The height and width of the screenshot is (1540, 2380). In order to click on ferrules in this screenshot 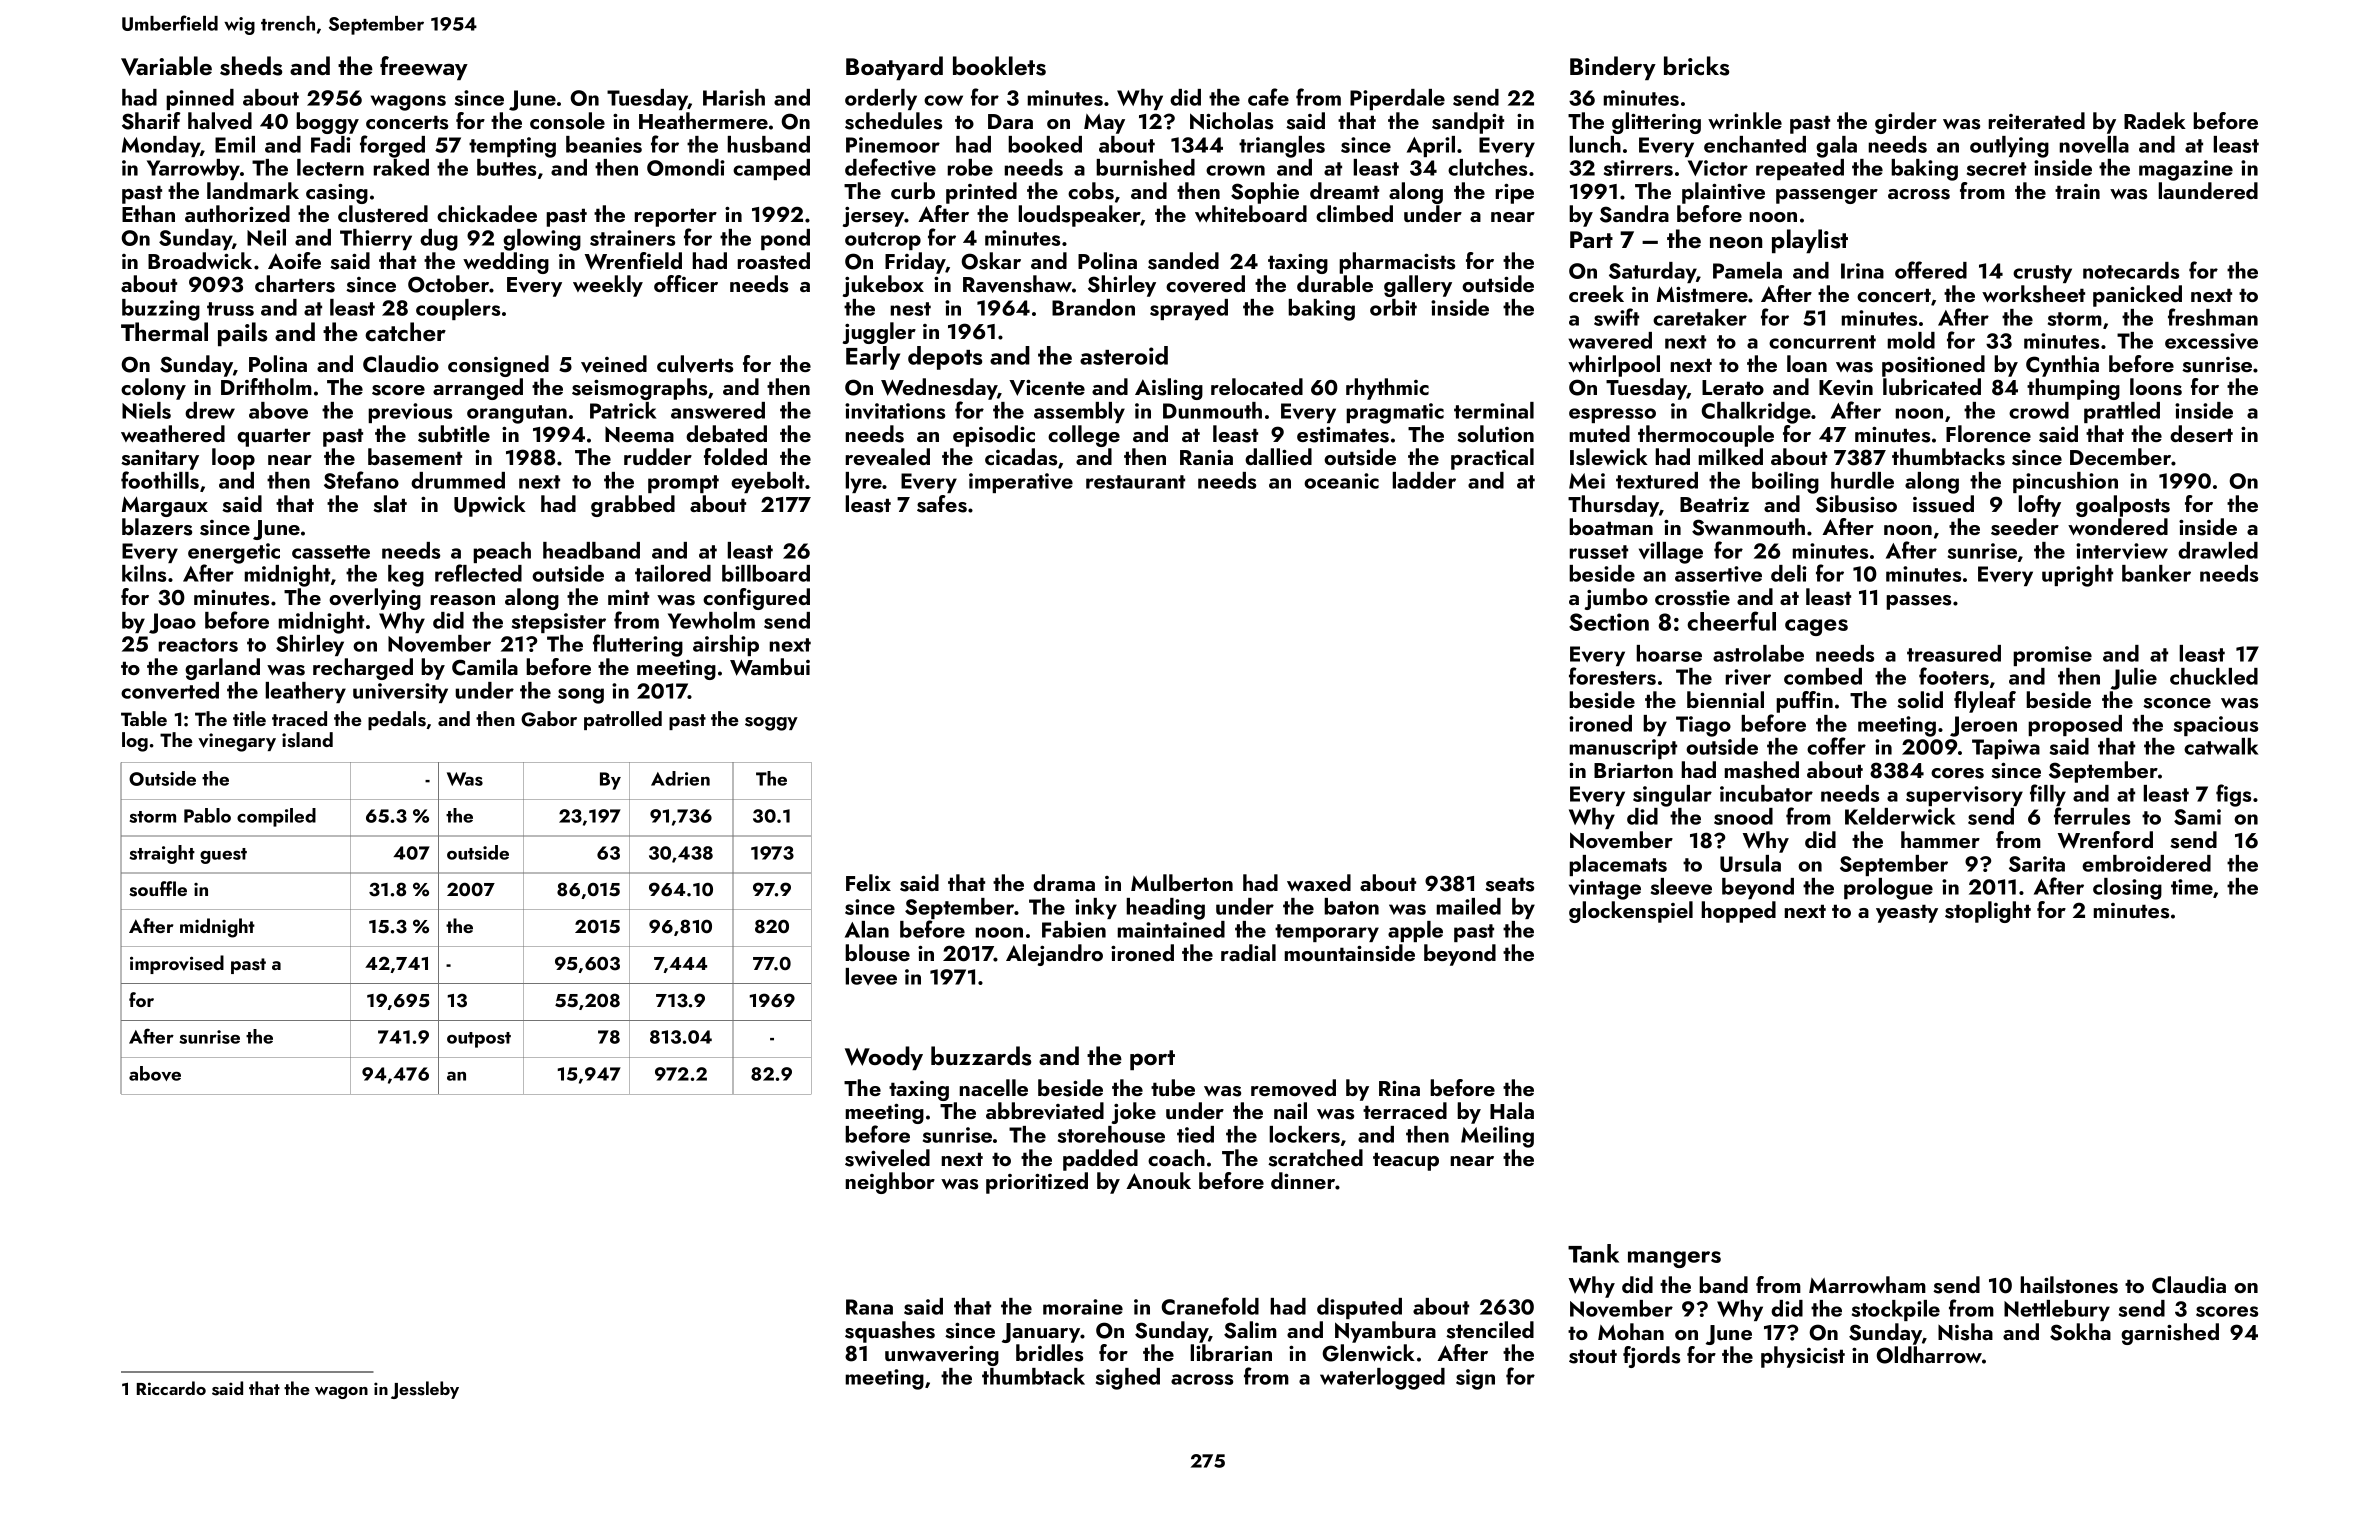, I will do `click(2092, 816)`.
